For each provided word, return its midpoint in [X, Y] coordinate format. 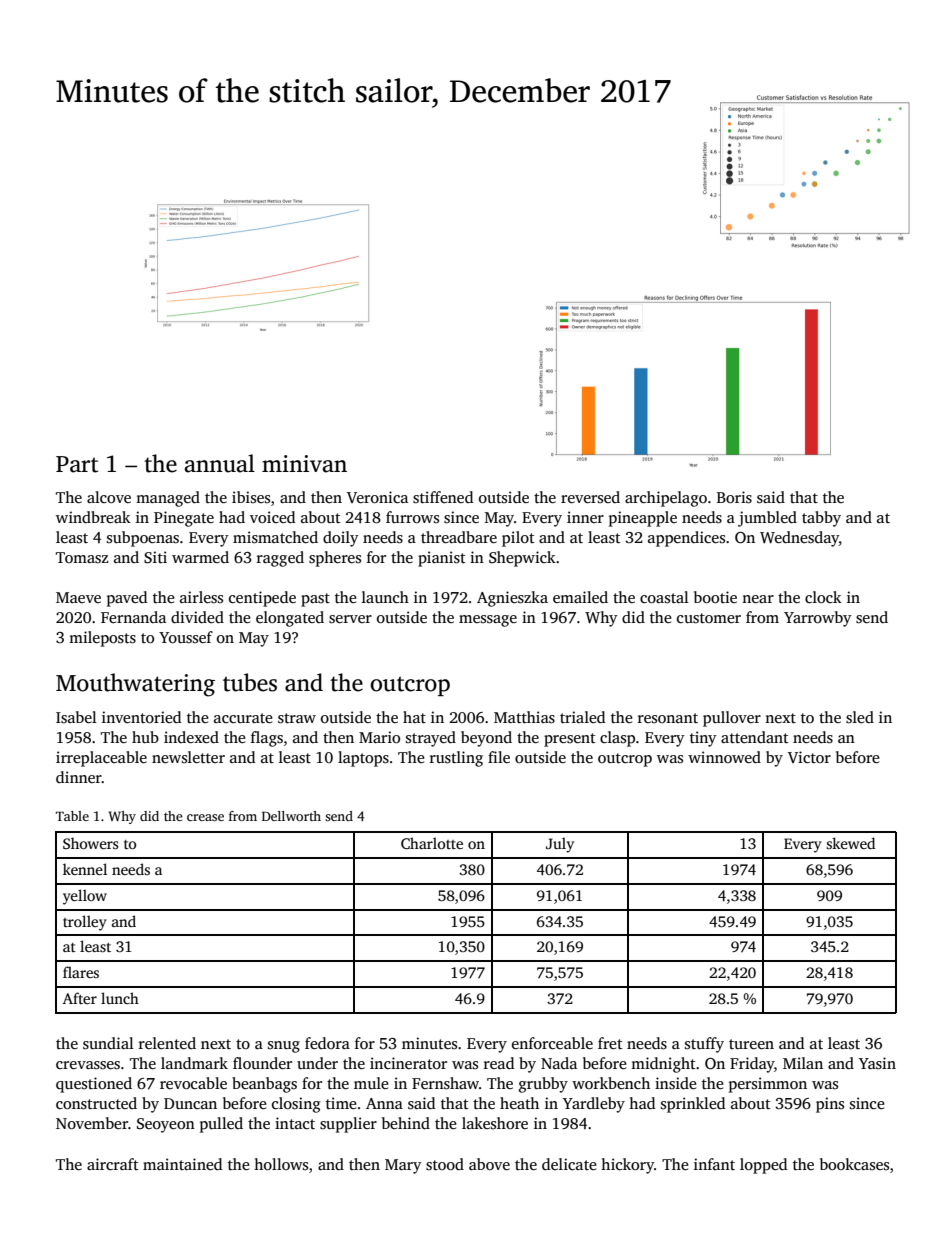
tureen [751, 1044]
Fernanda [133, 617]
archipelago [666, 499]
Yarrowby [818, 619]
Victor [809, 757]
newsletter [188, 757]
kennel [85, 869]
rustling [456, 759]
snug [284, 1047]
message [488, 621]
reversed [590, 497]
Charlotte [432, 843]
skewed [850, 843]
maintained [182, 1164]
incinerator [408, 1063]
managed [168, 499]
